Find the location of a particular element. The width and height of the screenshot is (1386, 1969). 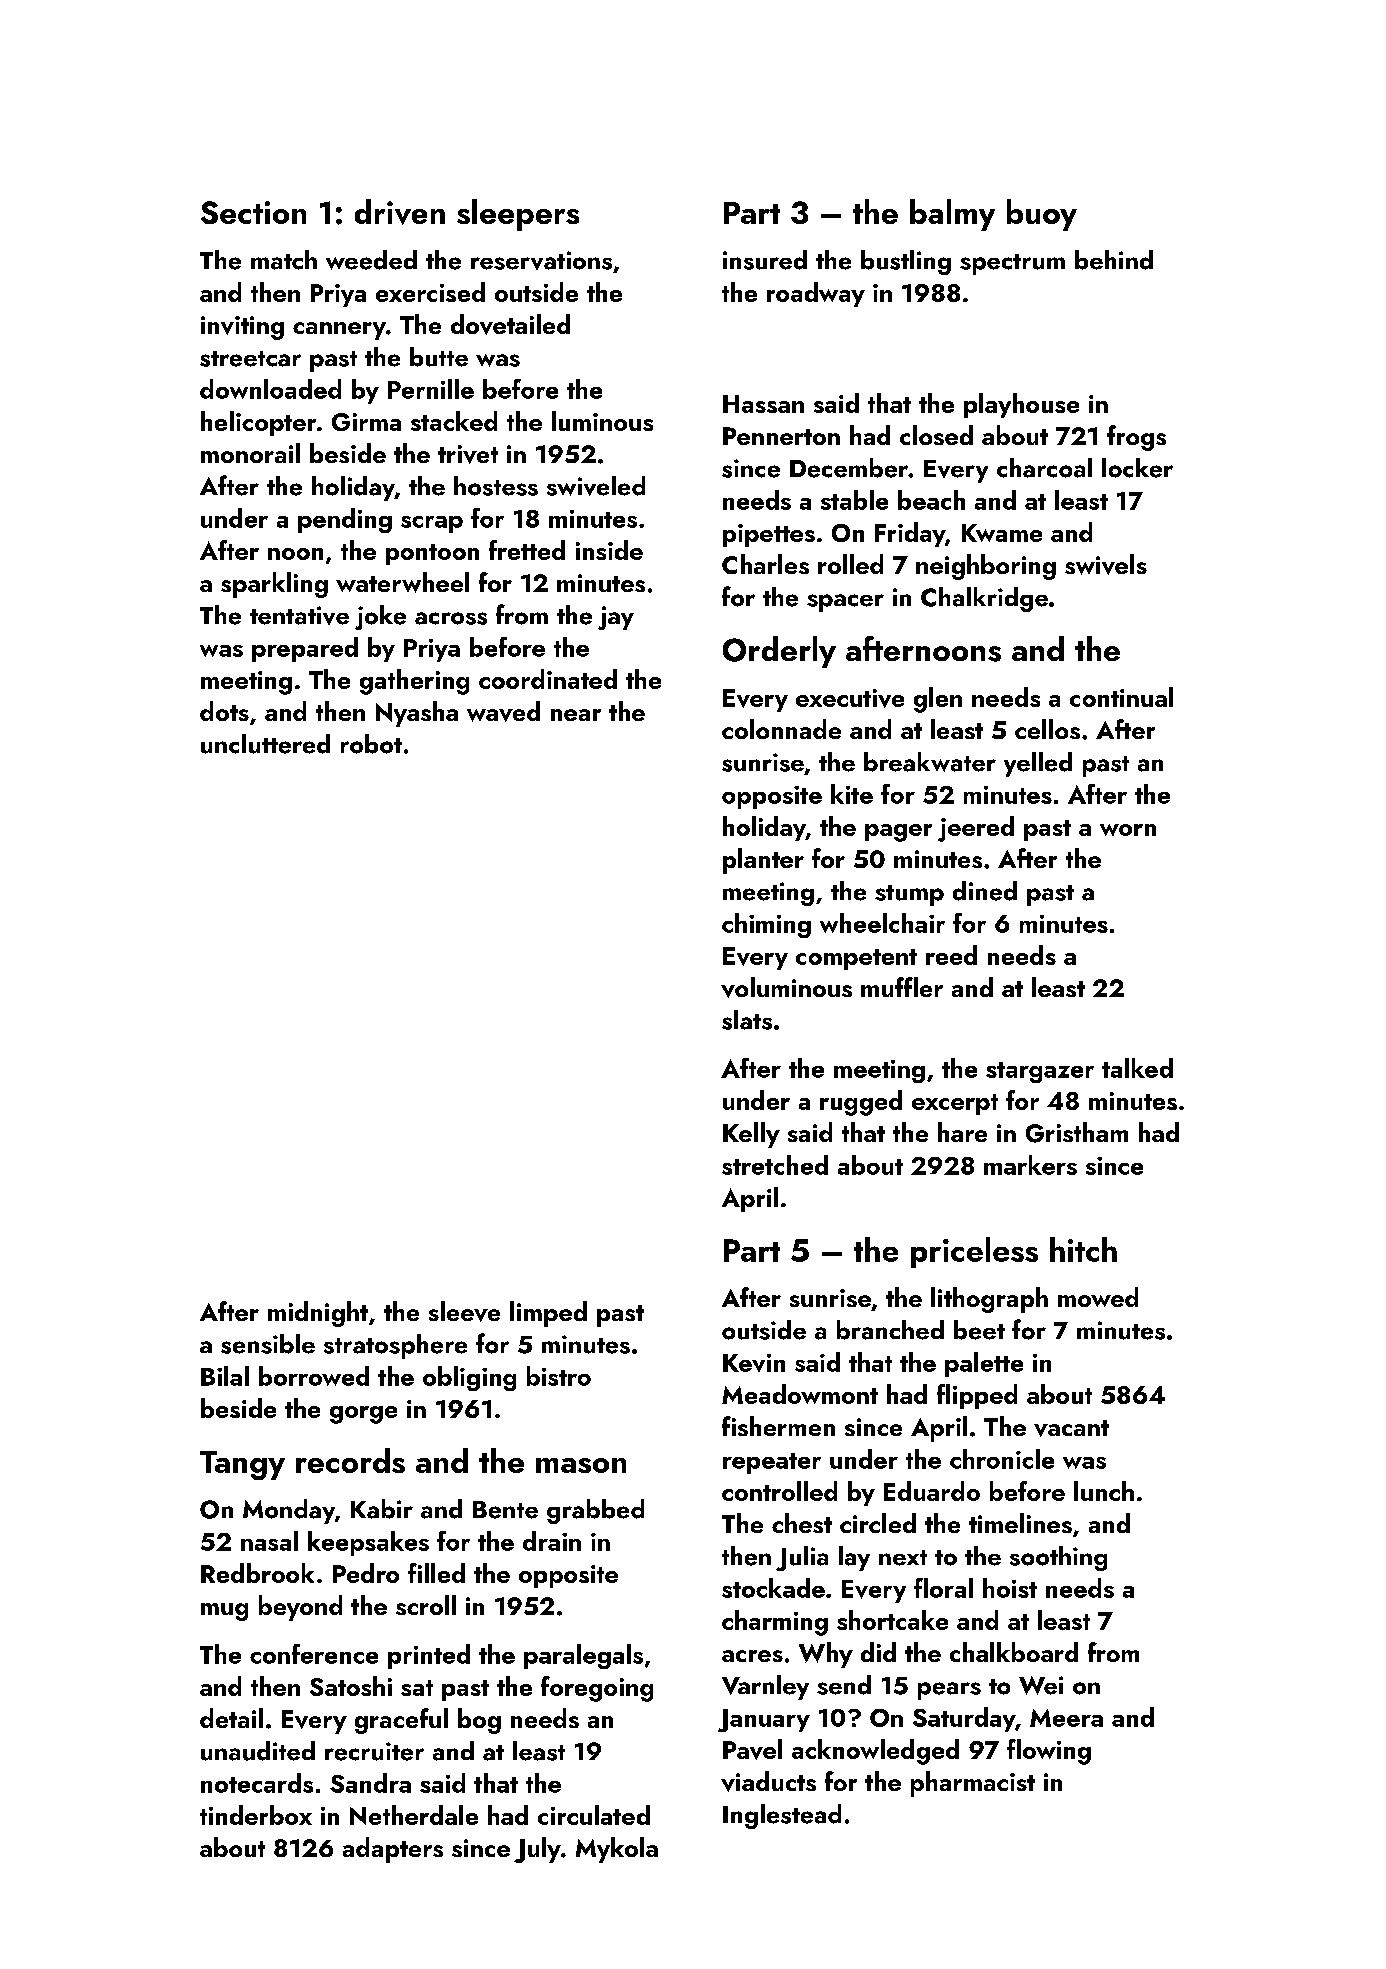

balmy is located at coordinates (952, 215).
